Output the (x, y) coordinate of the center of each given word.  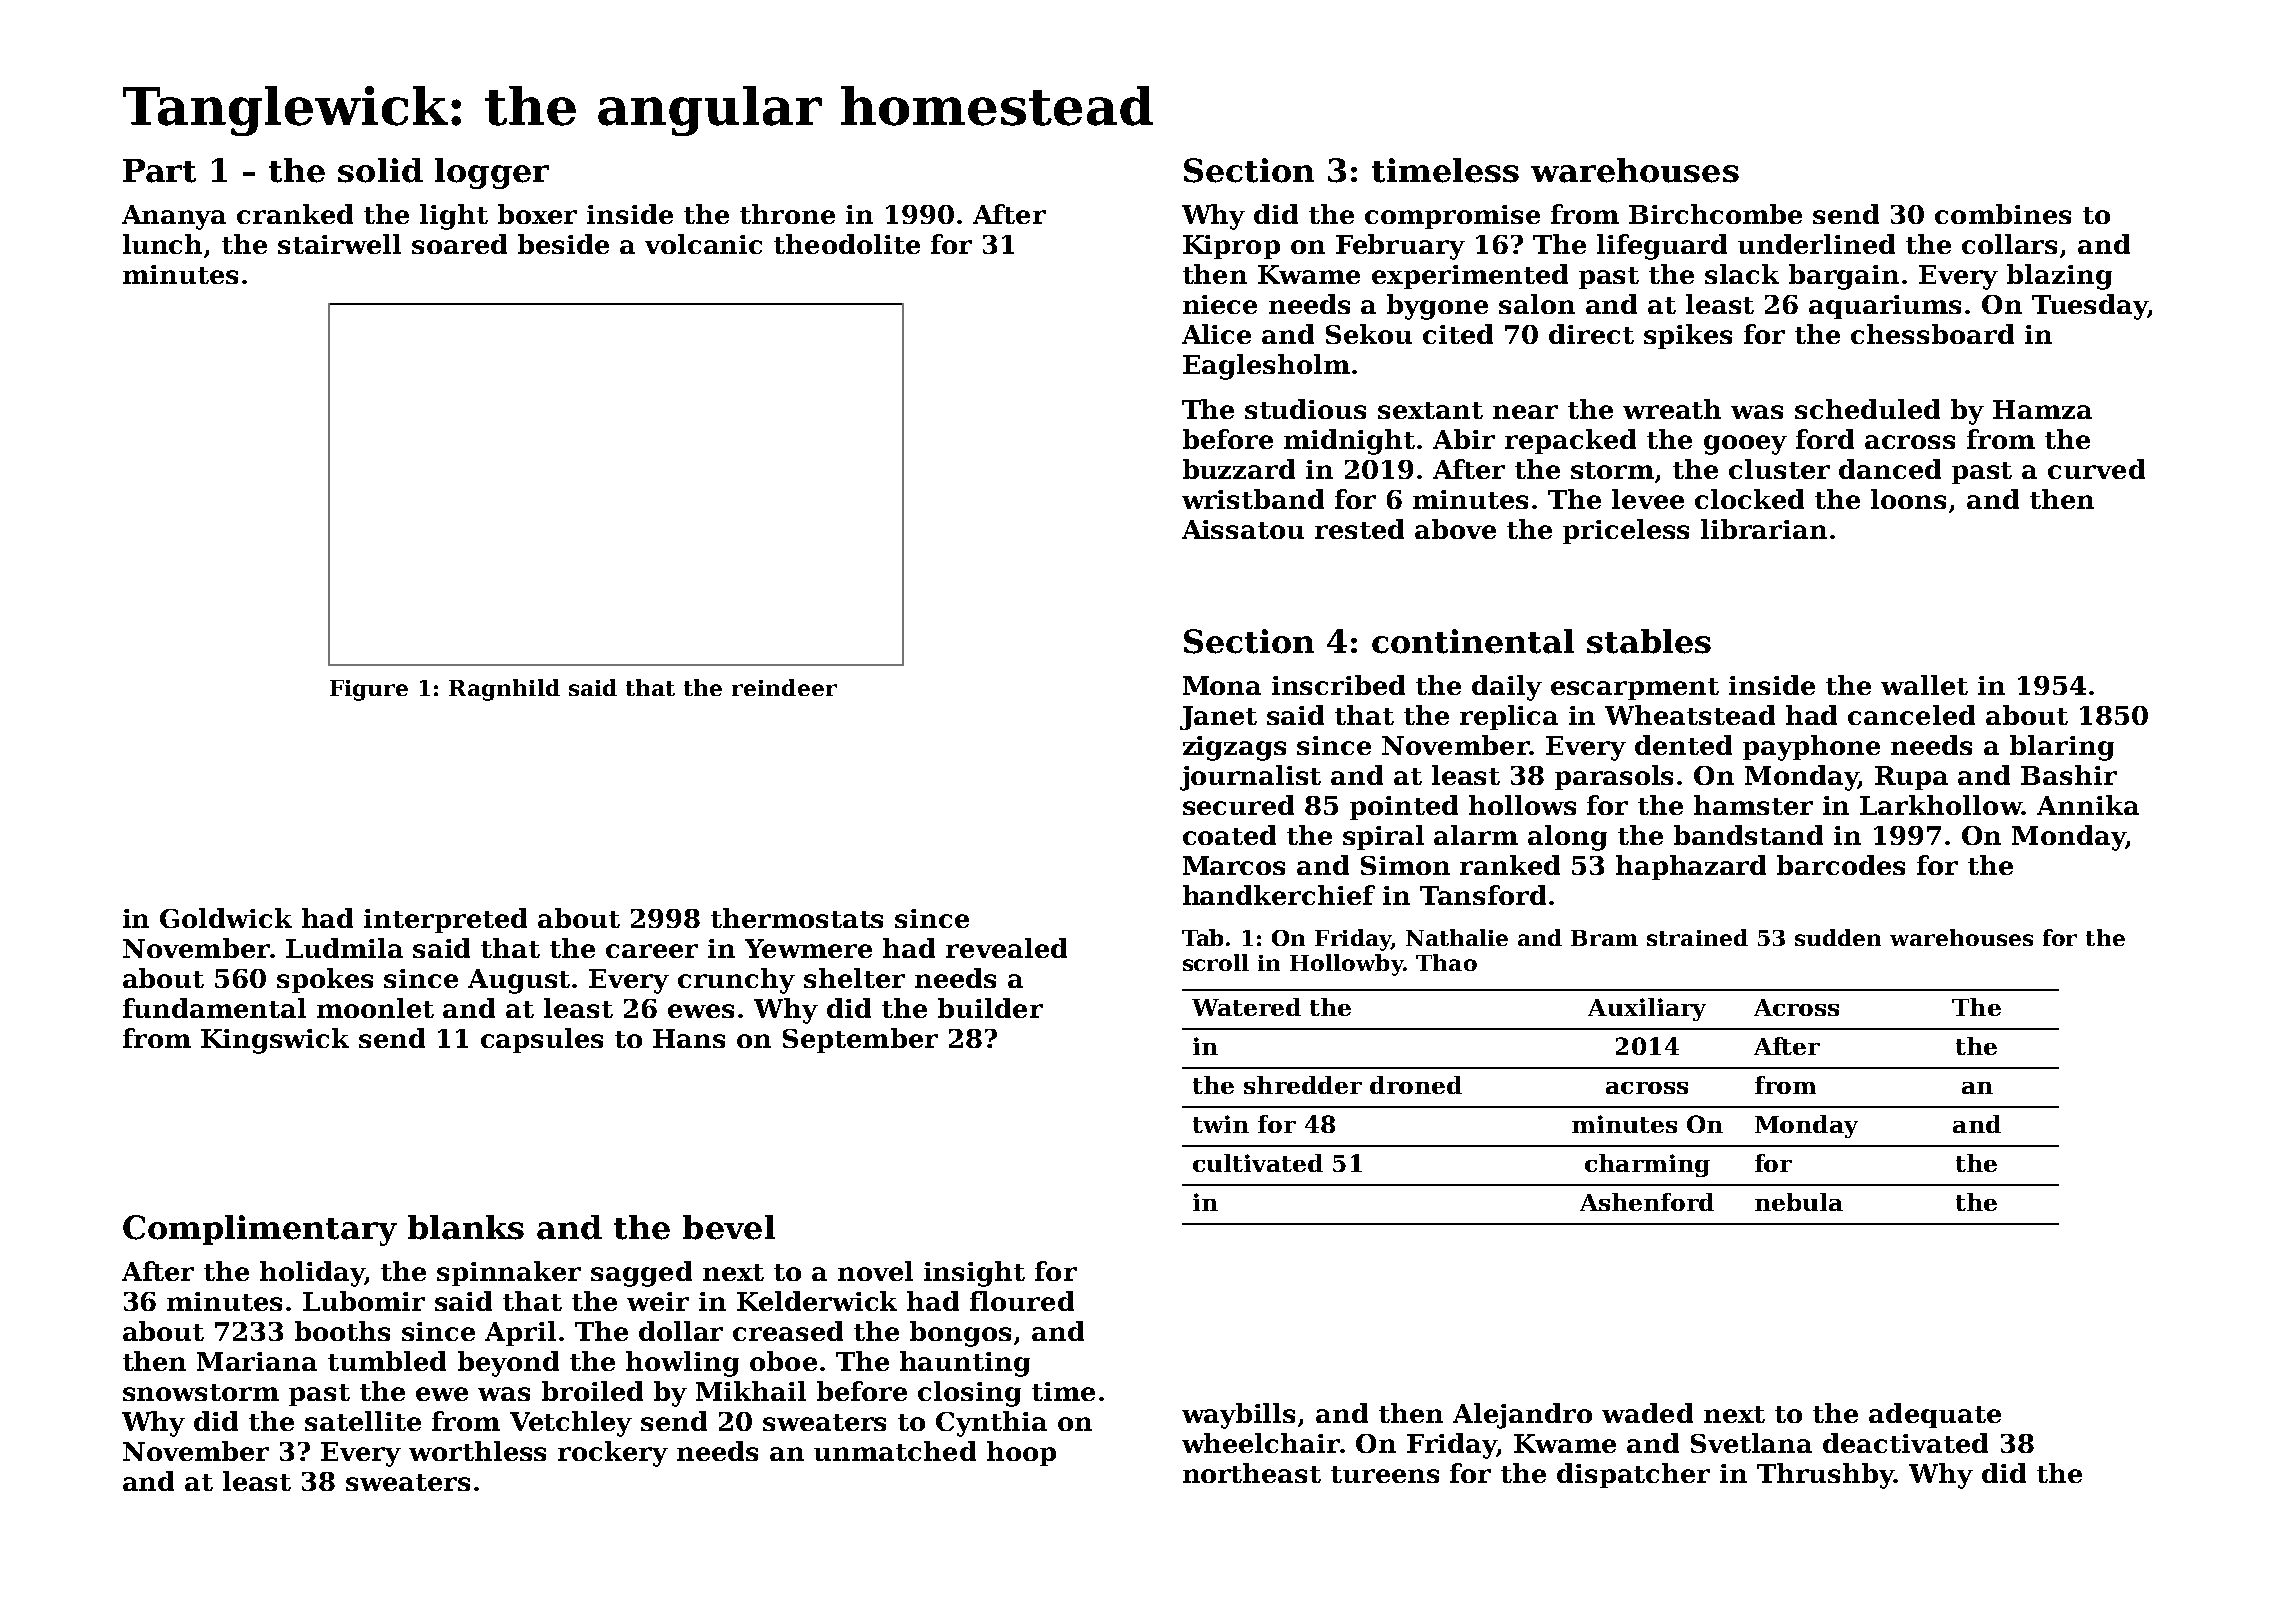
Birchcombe (1715, 214)
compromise (1452, 217)
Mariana (257, 1361)
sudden (1838, 937)
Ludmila (344, 948)
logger (492, 173)
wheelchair (1261, 1443)
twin (1221, 1124)
